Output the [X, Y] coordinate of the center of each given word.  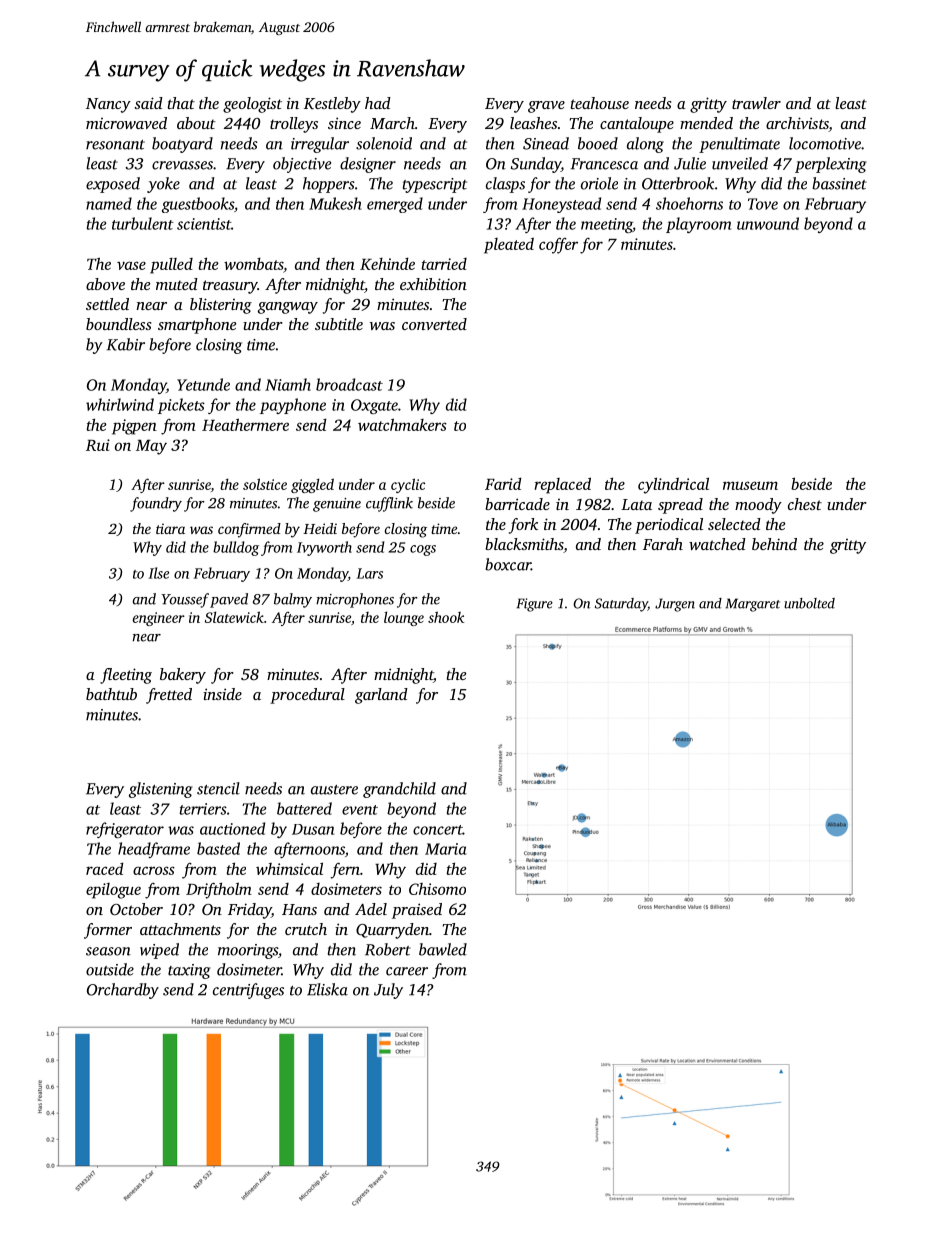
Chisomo [437, 889]
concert [438, 830]
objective [302, 165]
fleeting [126, 676]
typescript [435, 185]
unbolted [809, 603]
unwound [768, 223]
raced [104, 869]
